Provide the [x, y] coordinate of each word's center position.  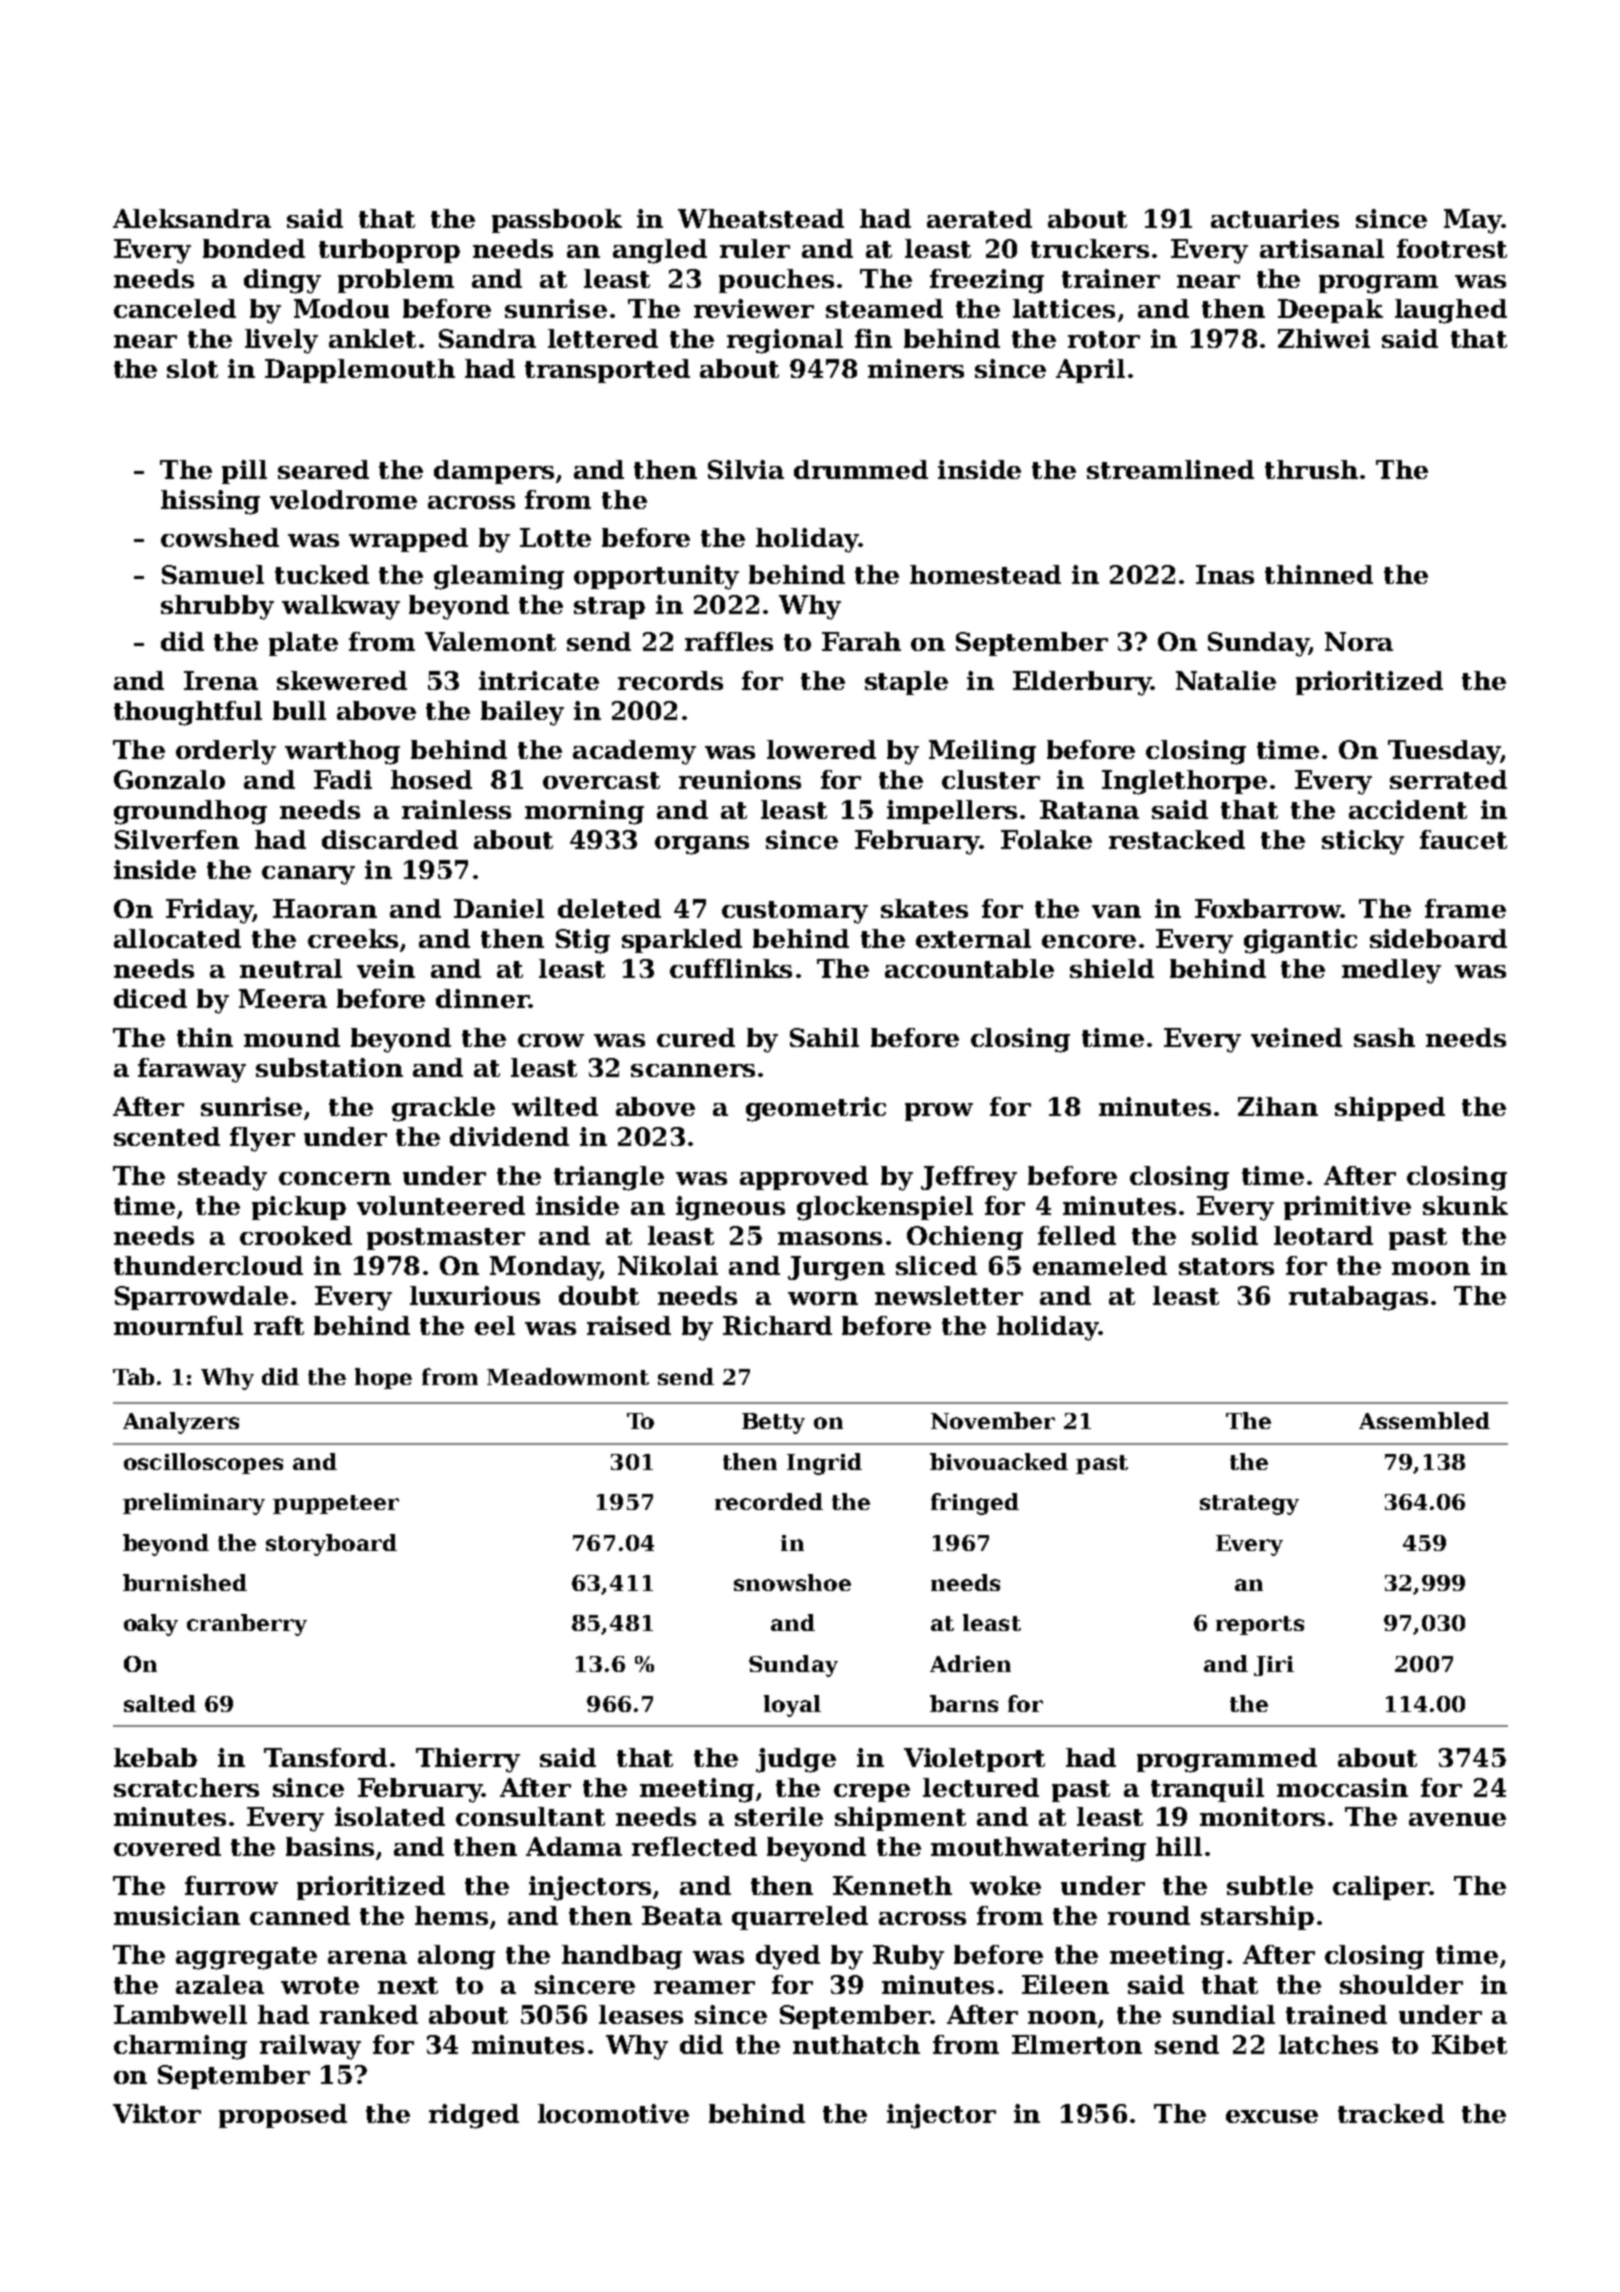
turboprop [389, 251]
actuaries [1275, 218]
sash [1384, 1037]
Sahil [824, 1037]
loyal [792, 1706]
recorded [769, 1501]
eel [495, 1325]
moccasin [1342, 1787]
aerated [979, 218]
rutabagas [1358, 1298]
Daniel [499, 908]
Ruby [908, 1957]
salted [160, 1703]
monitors [1262, 1816]
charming [180, 2047]
